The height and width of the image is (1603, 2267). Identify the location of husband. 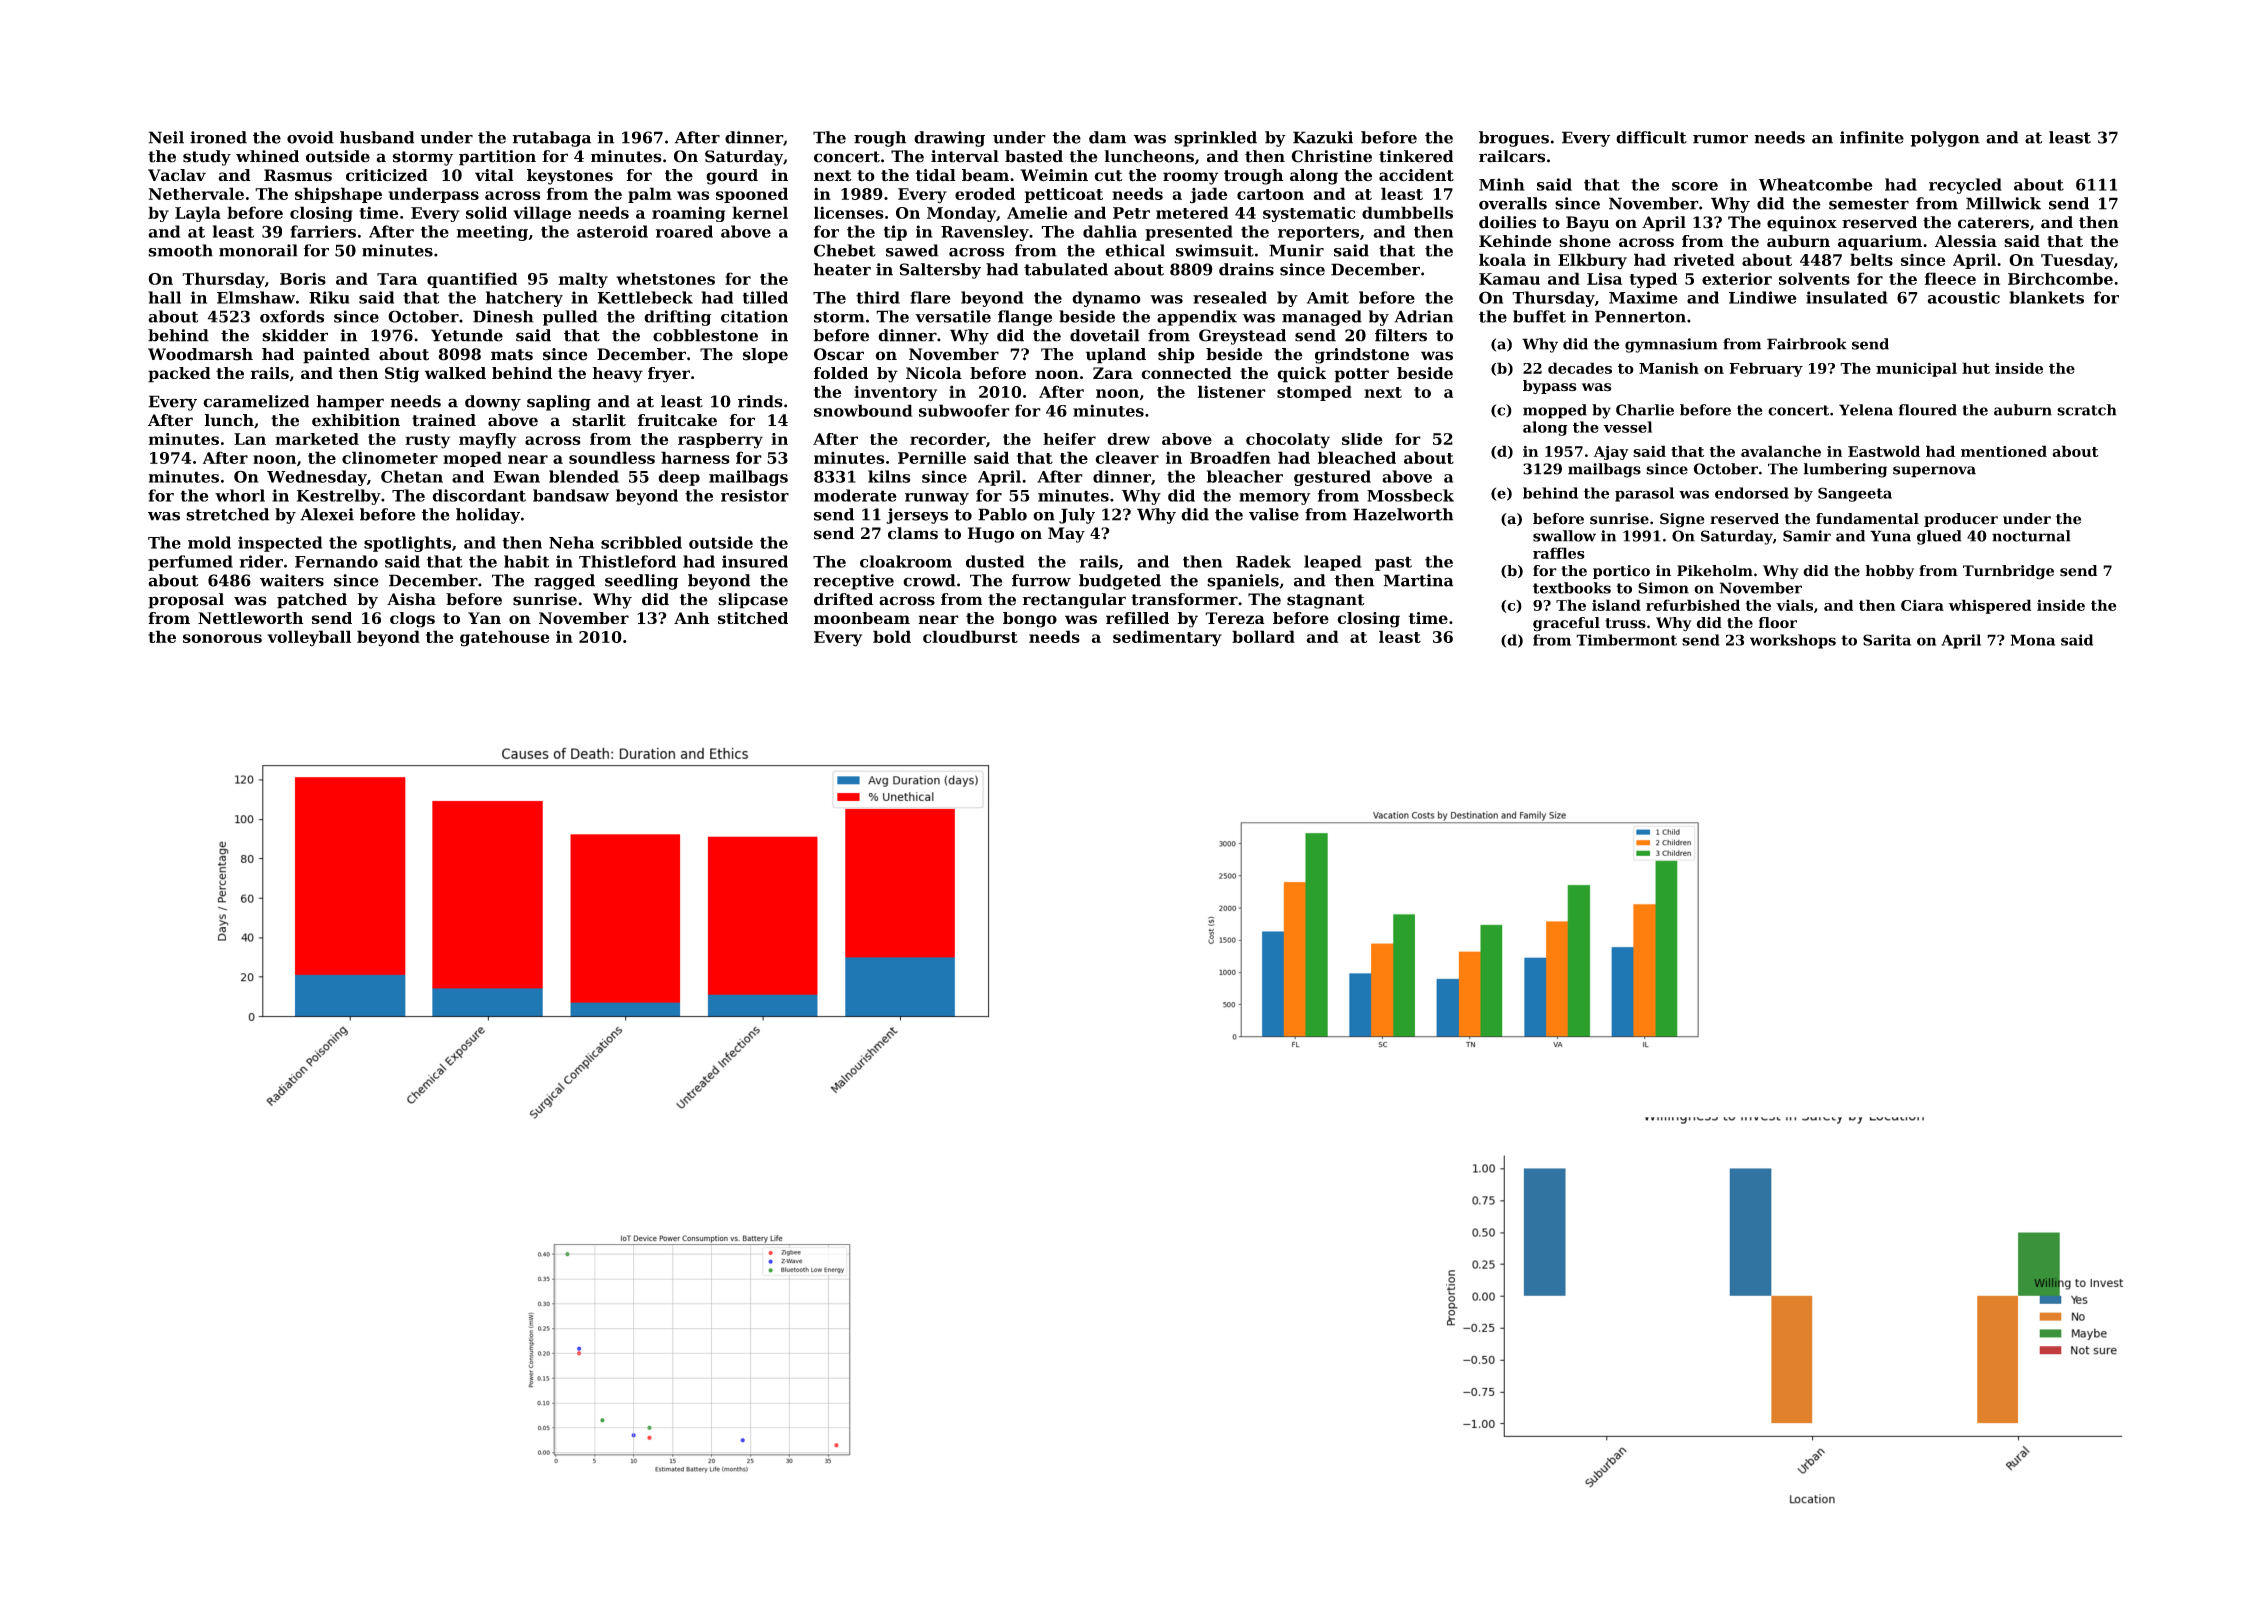
(377, 137).
